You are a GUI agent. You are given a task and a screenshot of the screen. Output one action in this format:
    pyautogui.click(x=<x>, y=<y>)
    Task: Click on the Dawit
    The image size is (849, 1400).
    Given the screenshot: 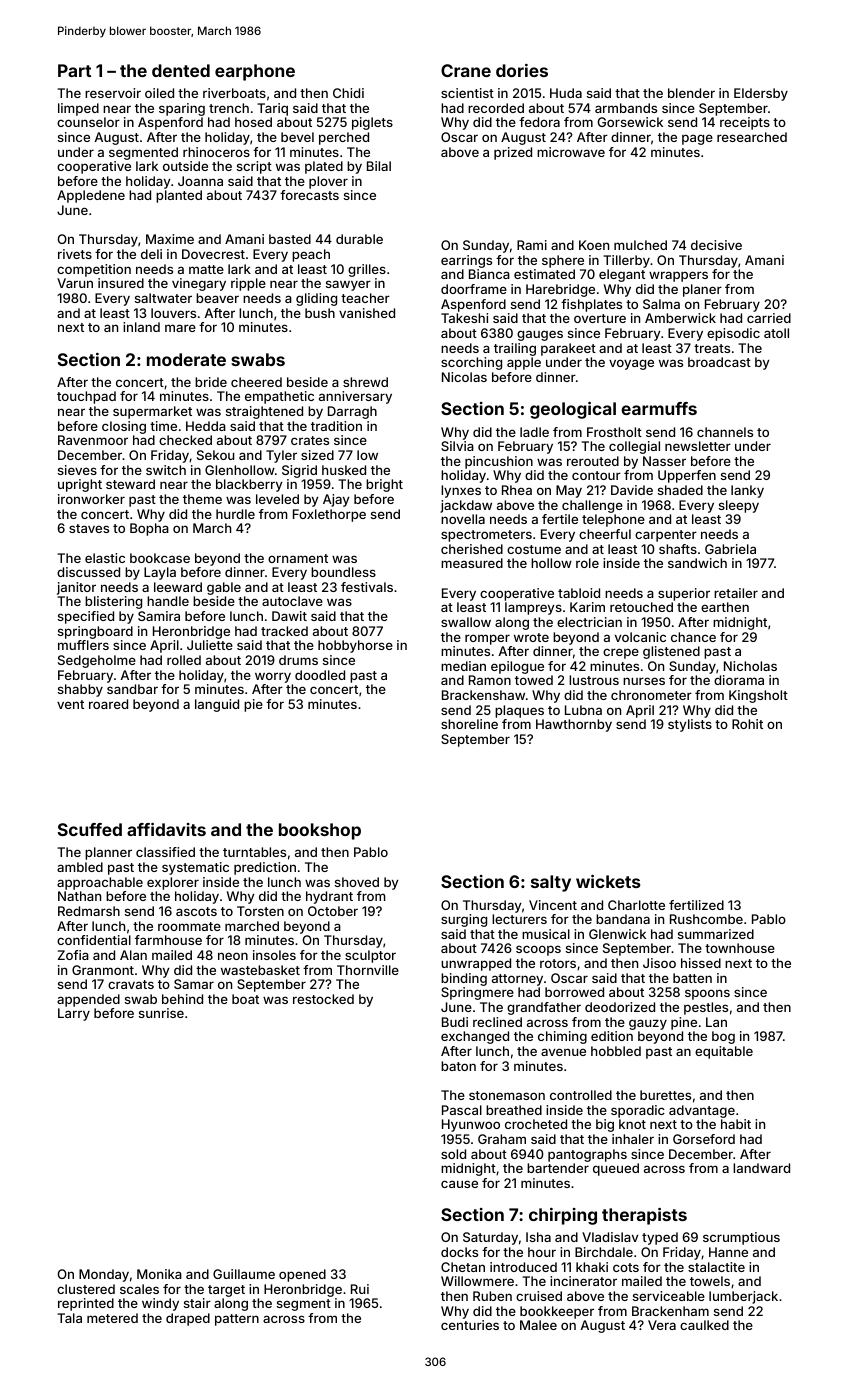 What is the action you would take?
    pyautogui.click(x=289, y=616)
